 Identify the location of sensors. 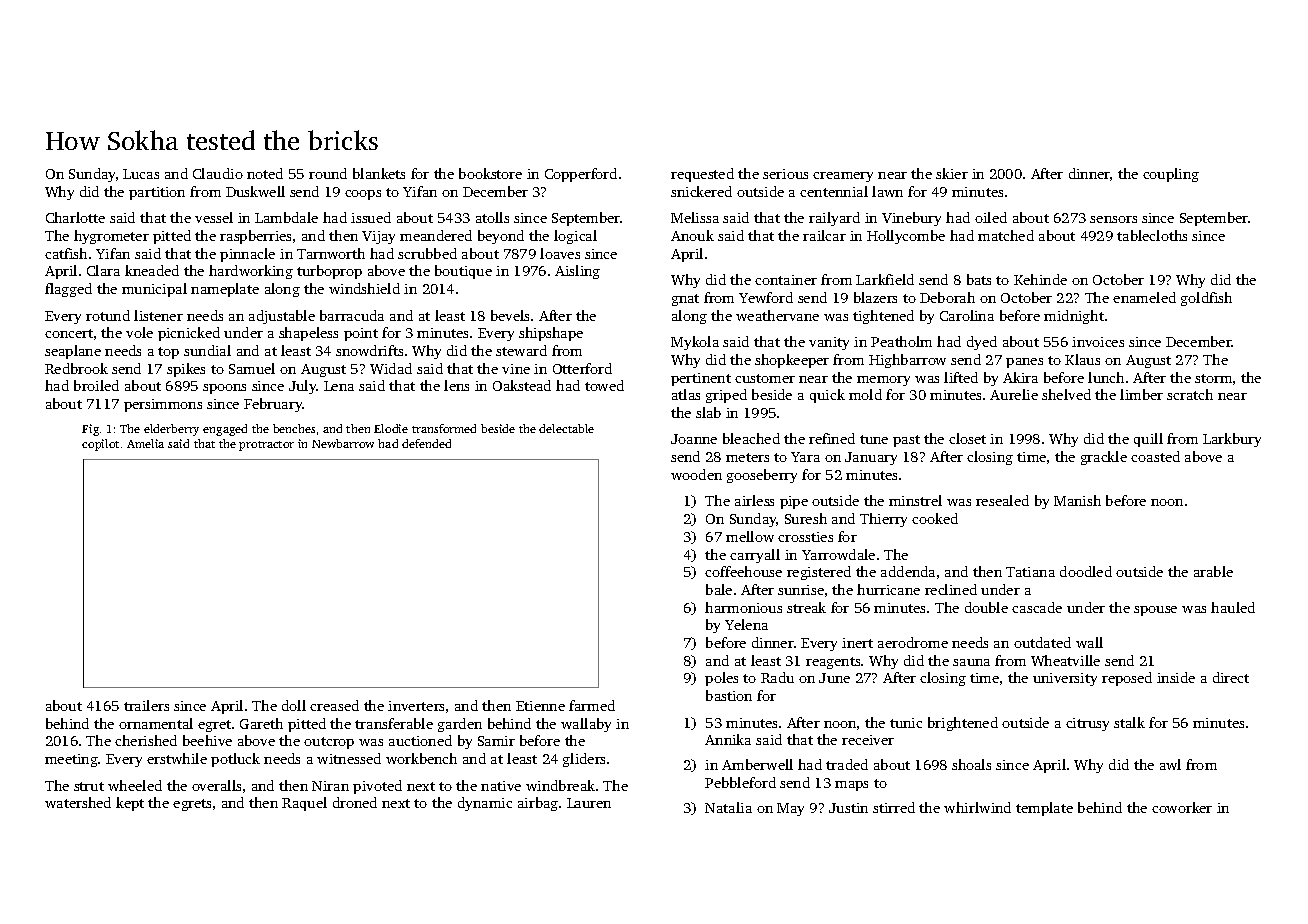
(1113, 219).
